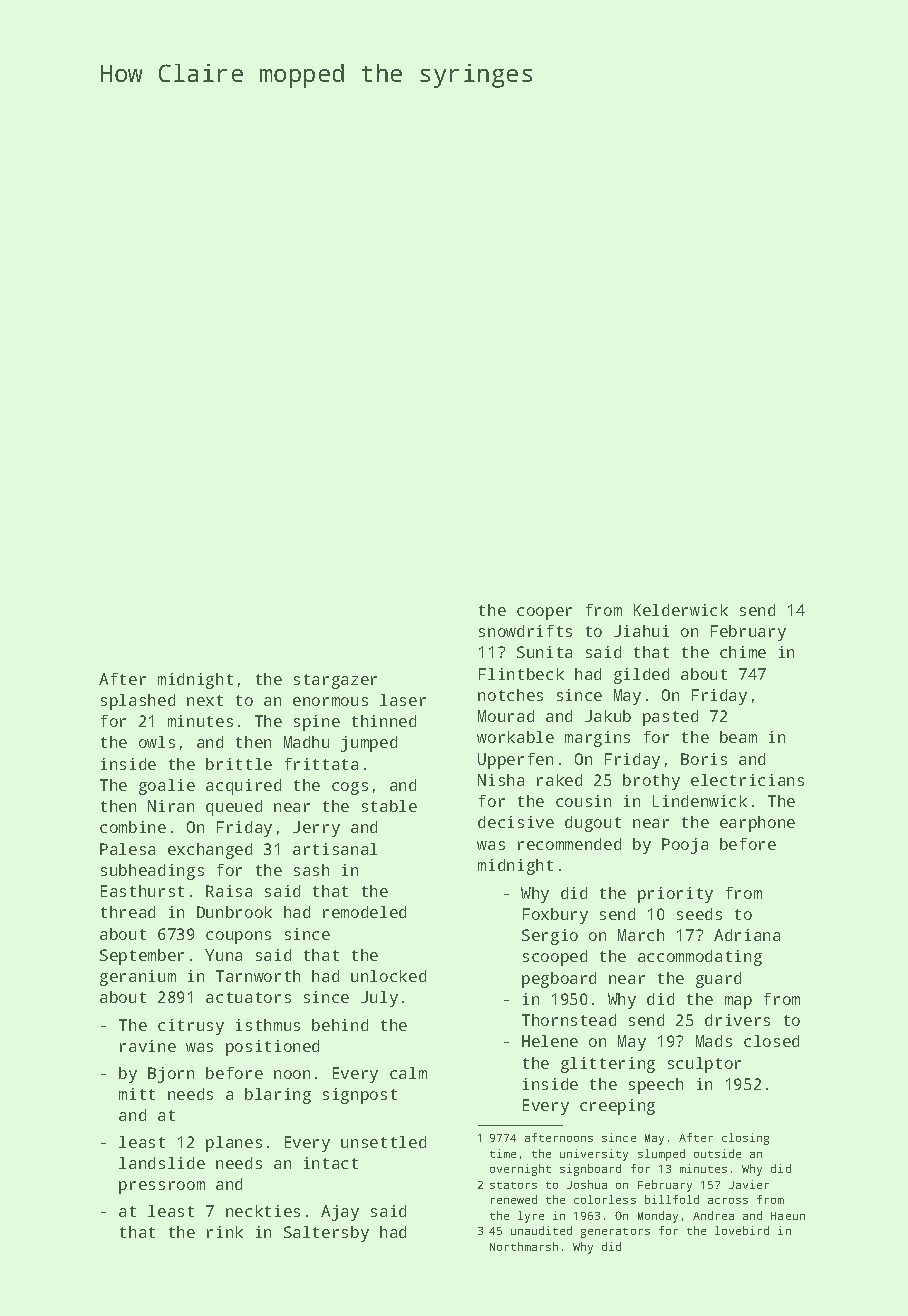 The height and width of the screenshot is (1316, 908). Describe the element at coordinates (544, 613) in the screenshot. I see `cooper` at that location.
